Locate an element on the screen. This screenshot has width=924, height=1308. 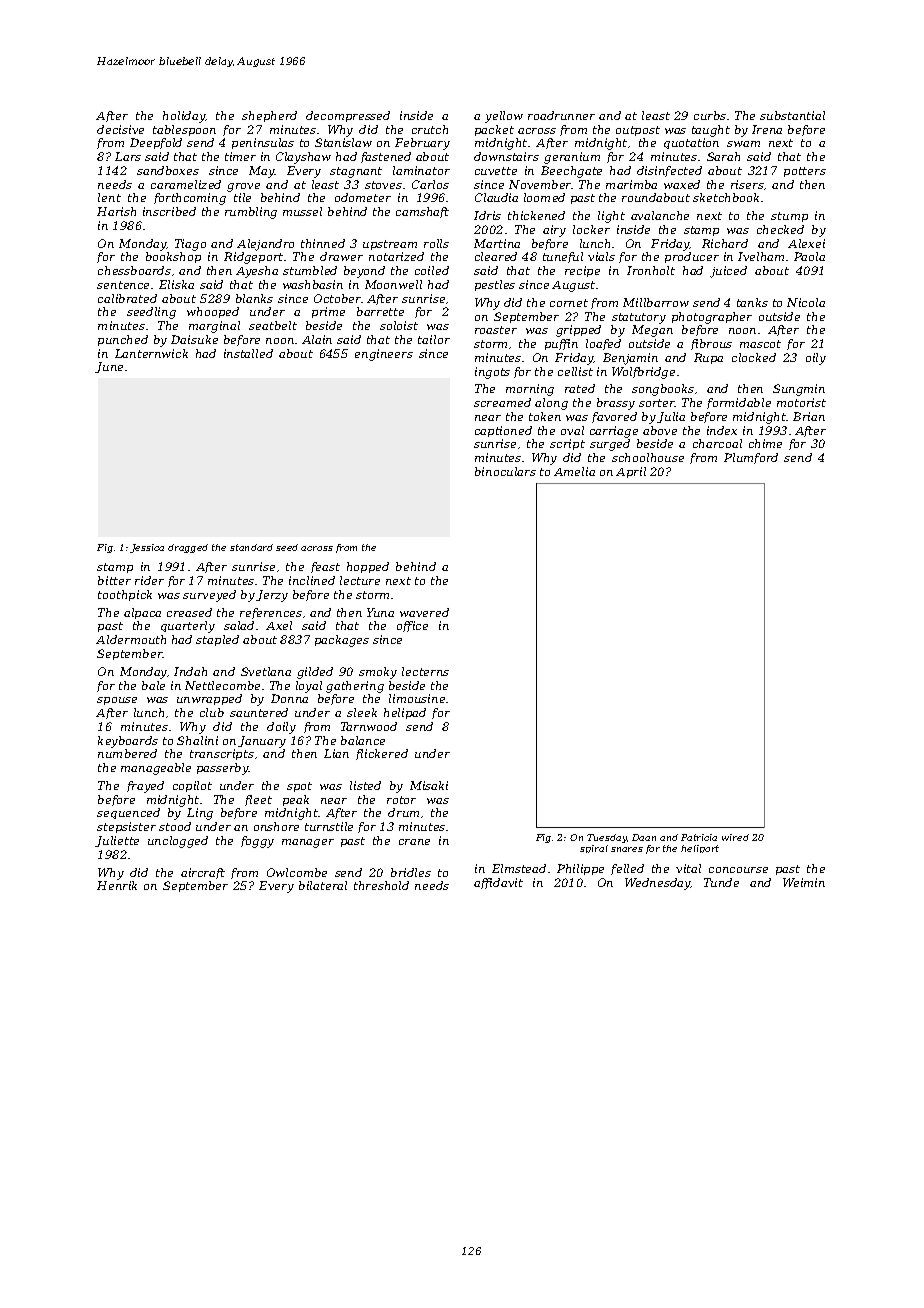
fleet is located at coordinates (258, 800).
